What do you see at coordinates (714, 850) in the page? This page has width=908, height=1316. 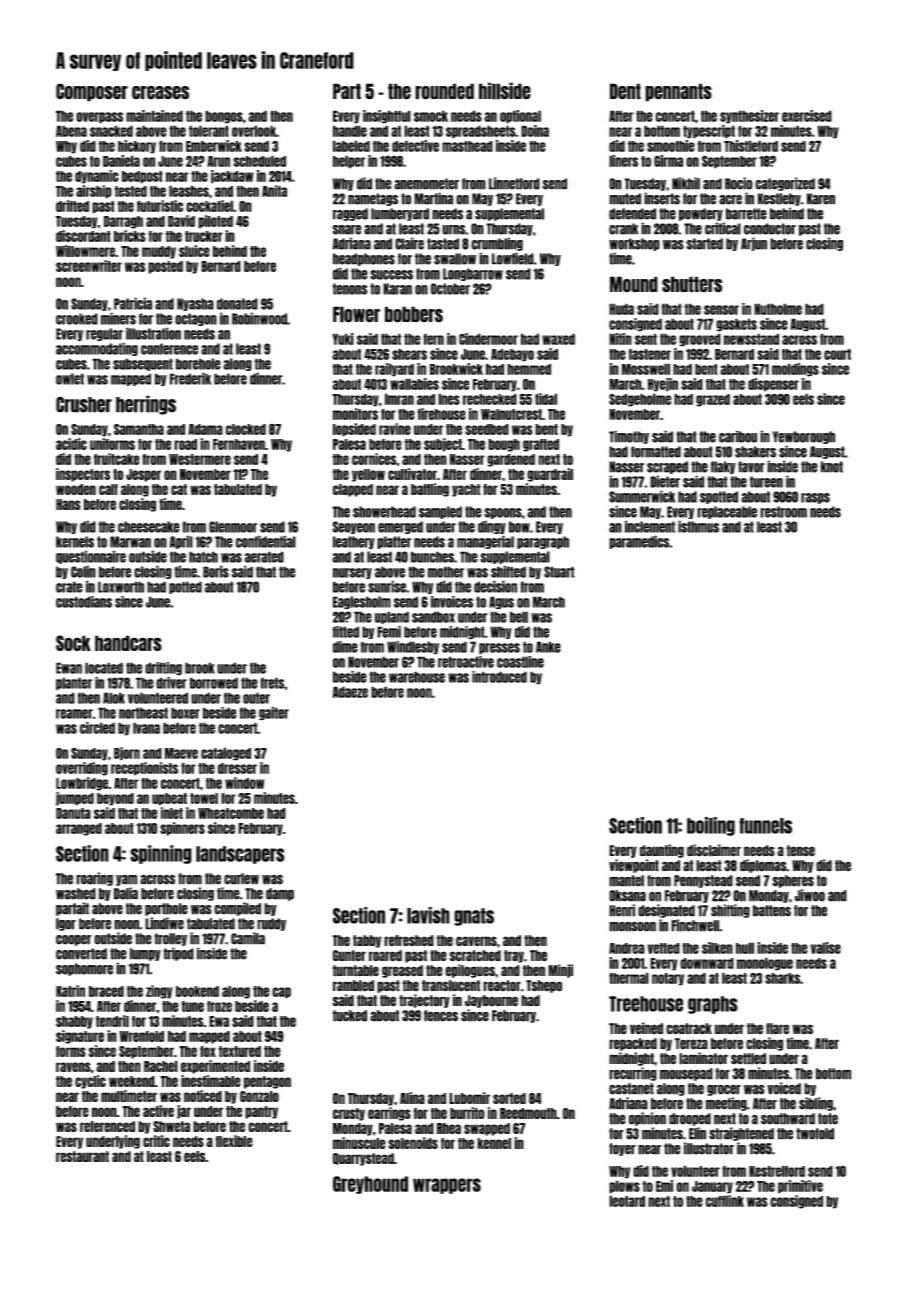 I see `disclaimer` at bounding box center [714, 850].
